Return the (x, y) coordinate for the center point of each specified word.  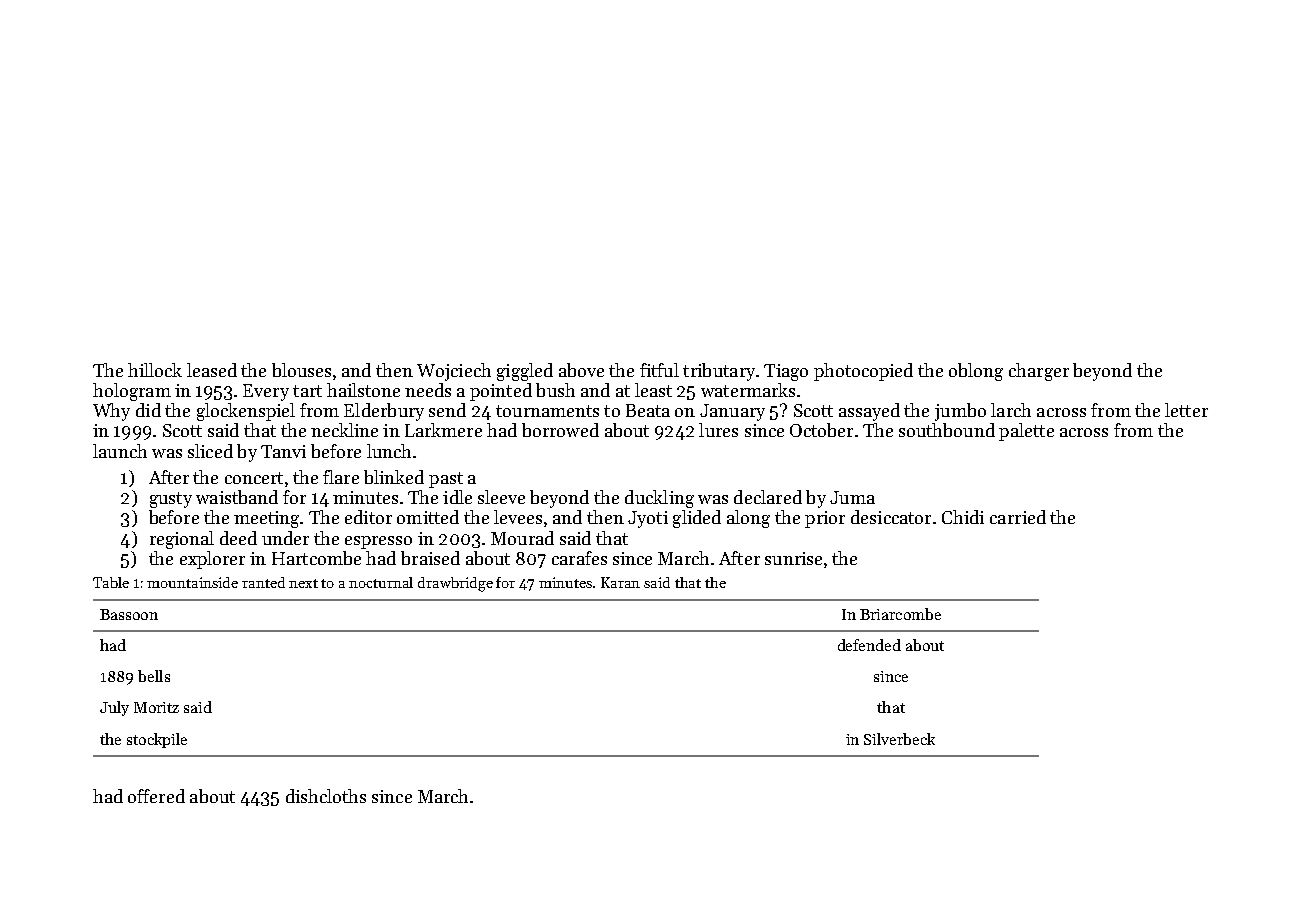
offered (156, 796)
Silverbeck (899, 739)
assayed (869, 412)
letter (1186, 410)
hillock (155, 370)
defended (869, 645)
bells (154, 676)
